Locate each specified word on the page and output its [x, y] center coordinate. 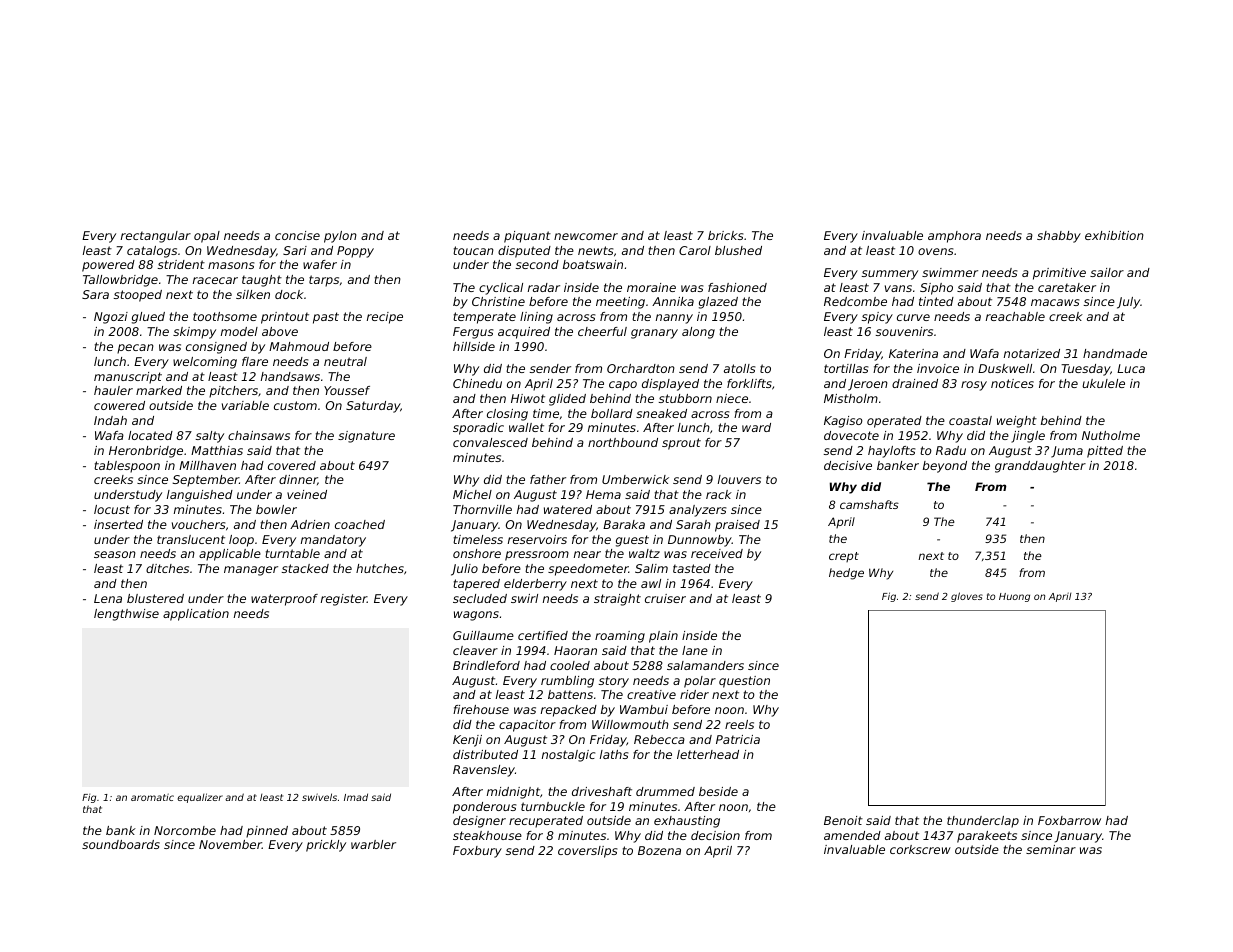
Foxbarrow [1069, 820]
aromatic [152, 797]
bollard [612, 413]
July [1128, 303]
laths [614, 754]
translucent [191, 539]
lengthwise [126, 615]
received [717, 553]
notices [1012, 383]
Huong [1014, 597]
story [614, 682]
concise [297, 235]
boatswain [593, 264]
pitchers [233, 392]
